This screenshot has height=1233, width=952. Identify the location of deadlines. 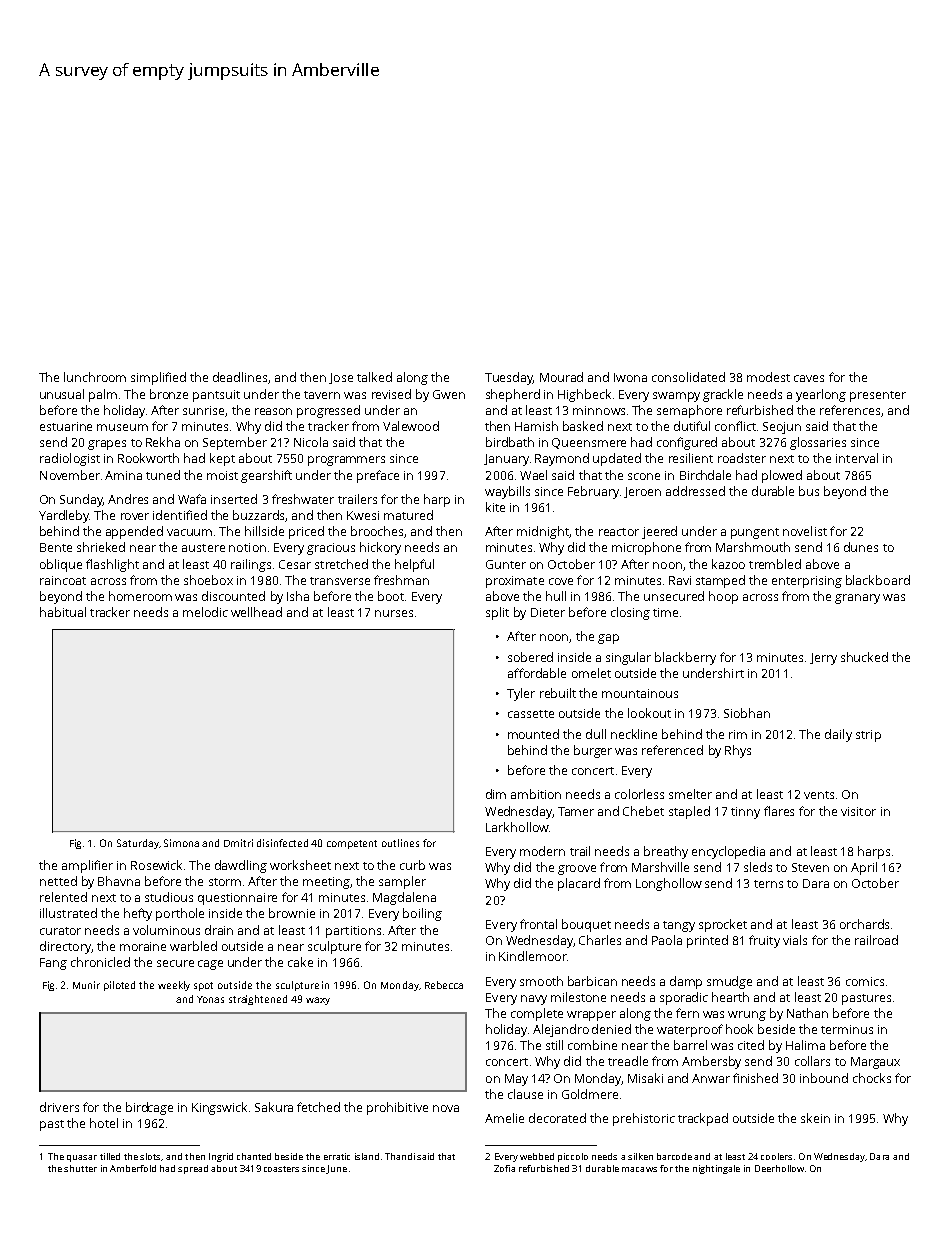
(240, 377).
